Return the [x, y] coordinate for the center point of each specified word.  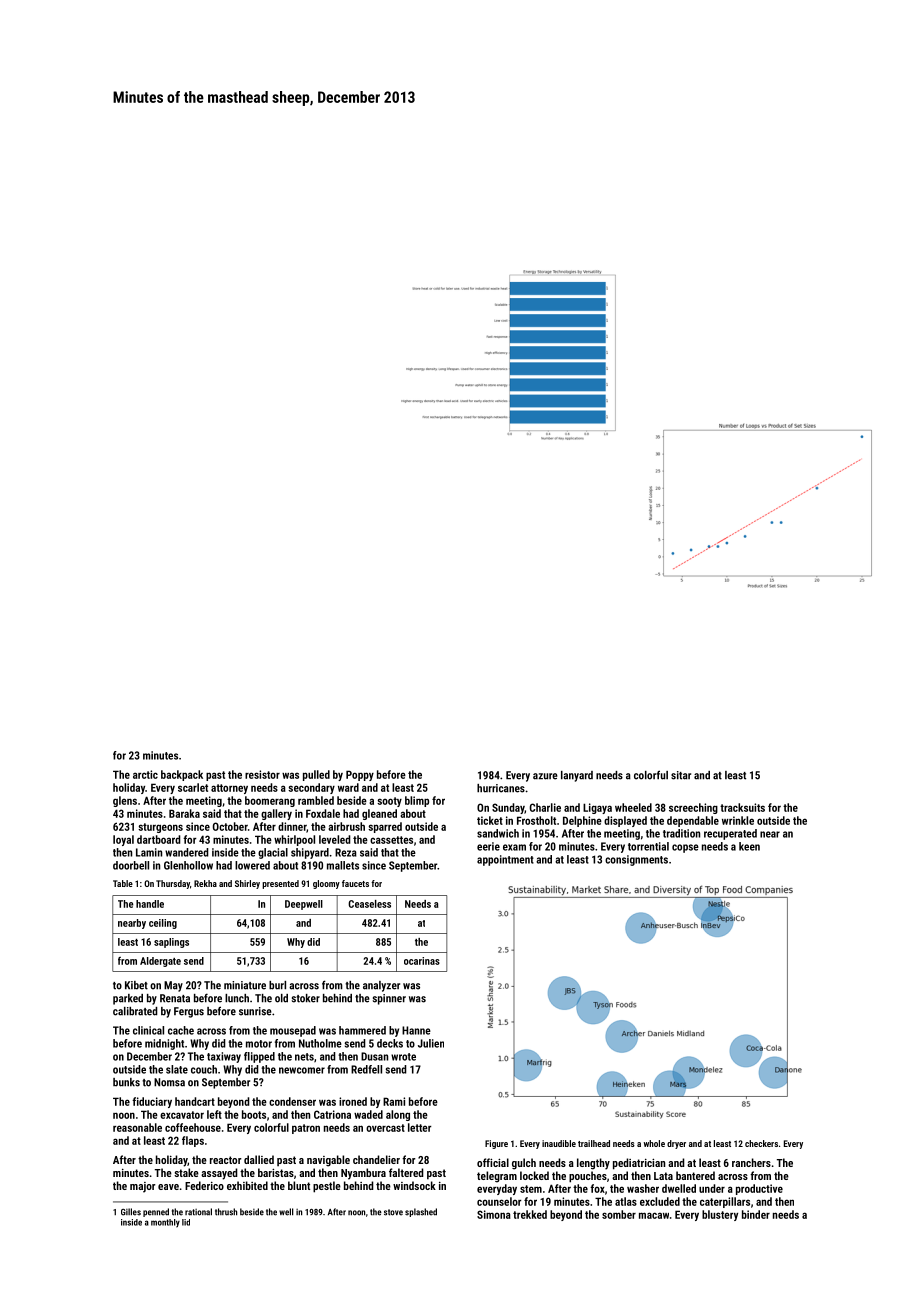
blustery [720, 1215]
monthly [165, 1223]
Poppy [360, 775]
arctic [145, 774]
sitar [681, 775]
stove [393, 1212]
